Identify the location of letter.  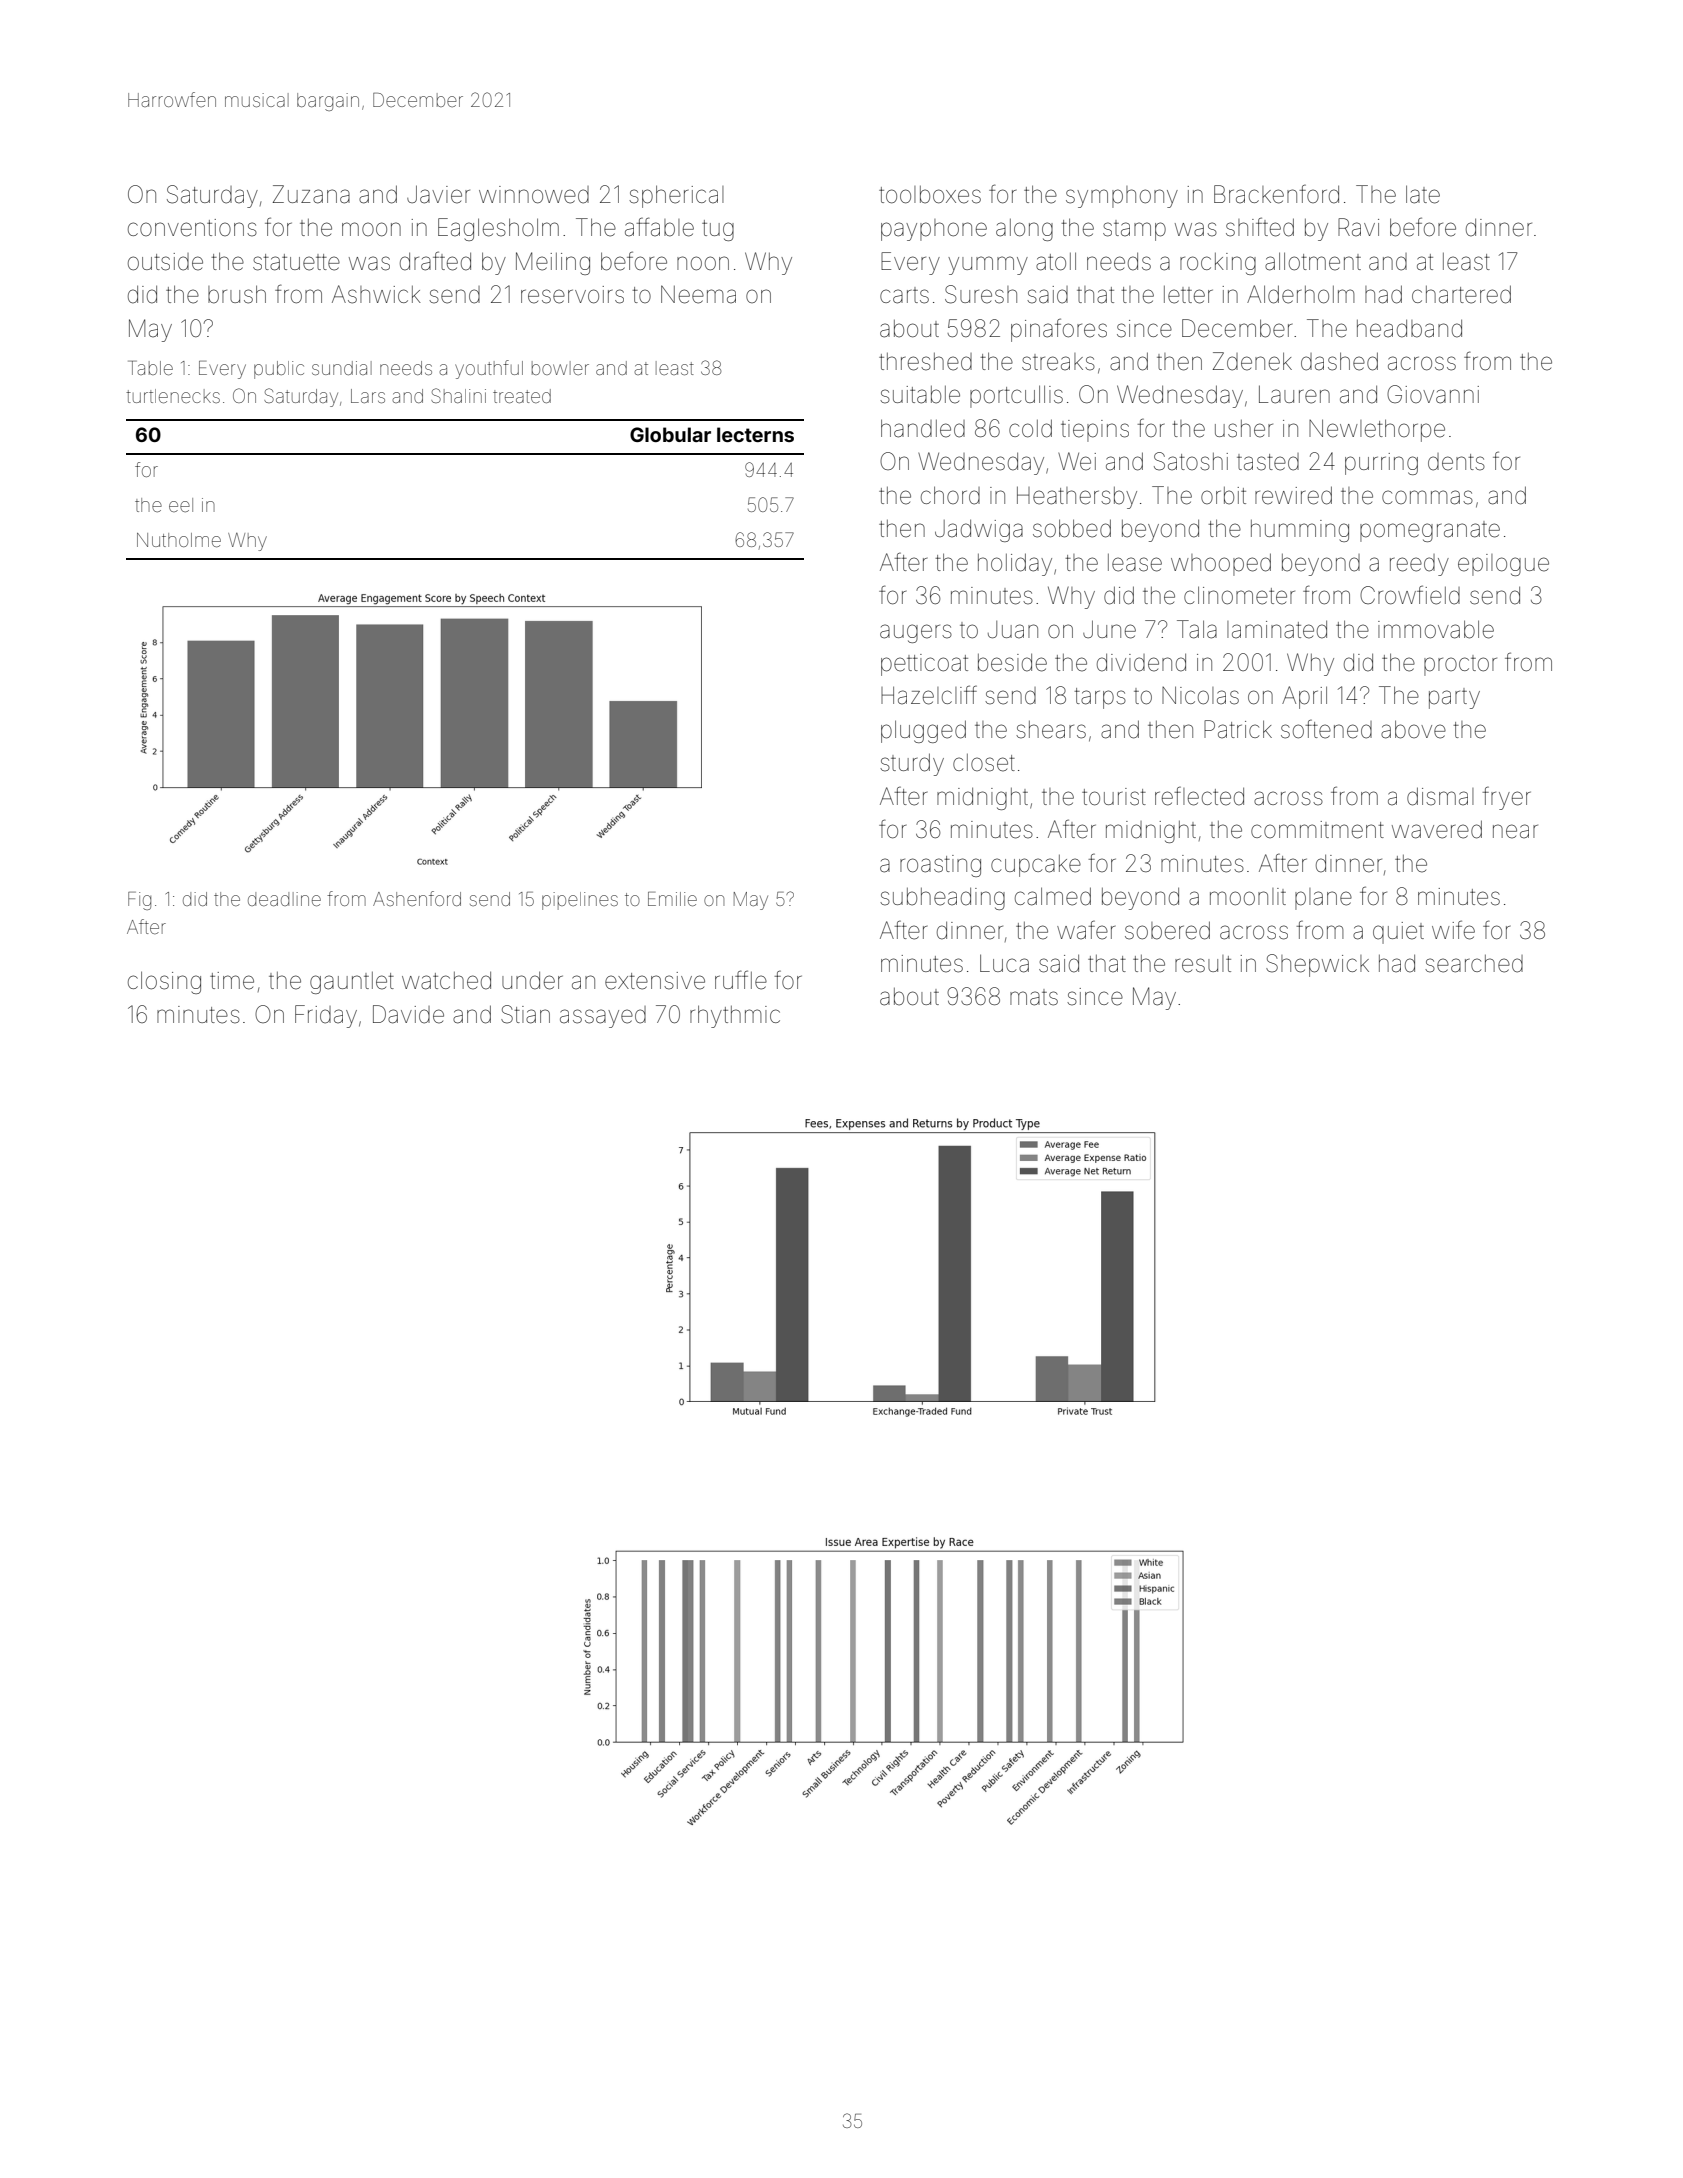
(1188, 295).
